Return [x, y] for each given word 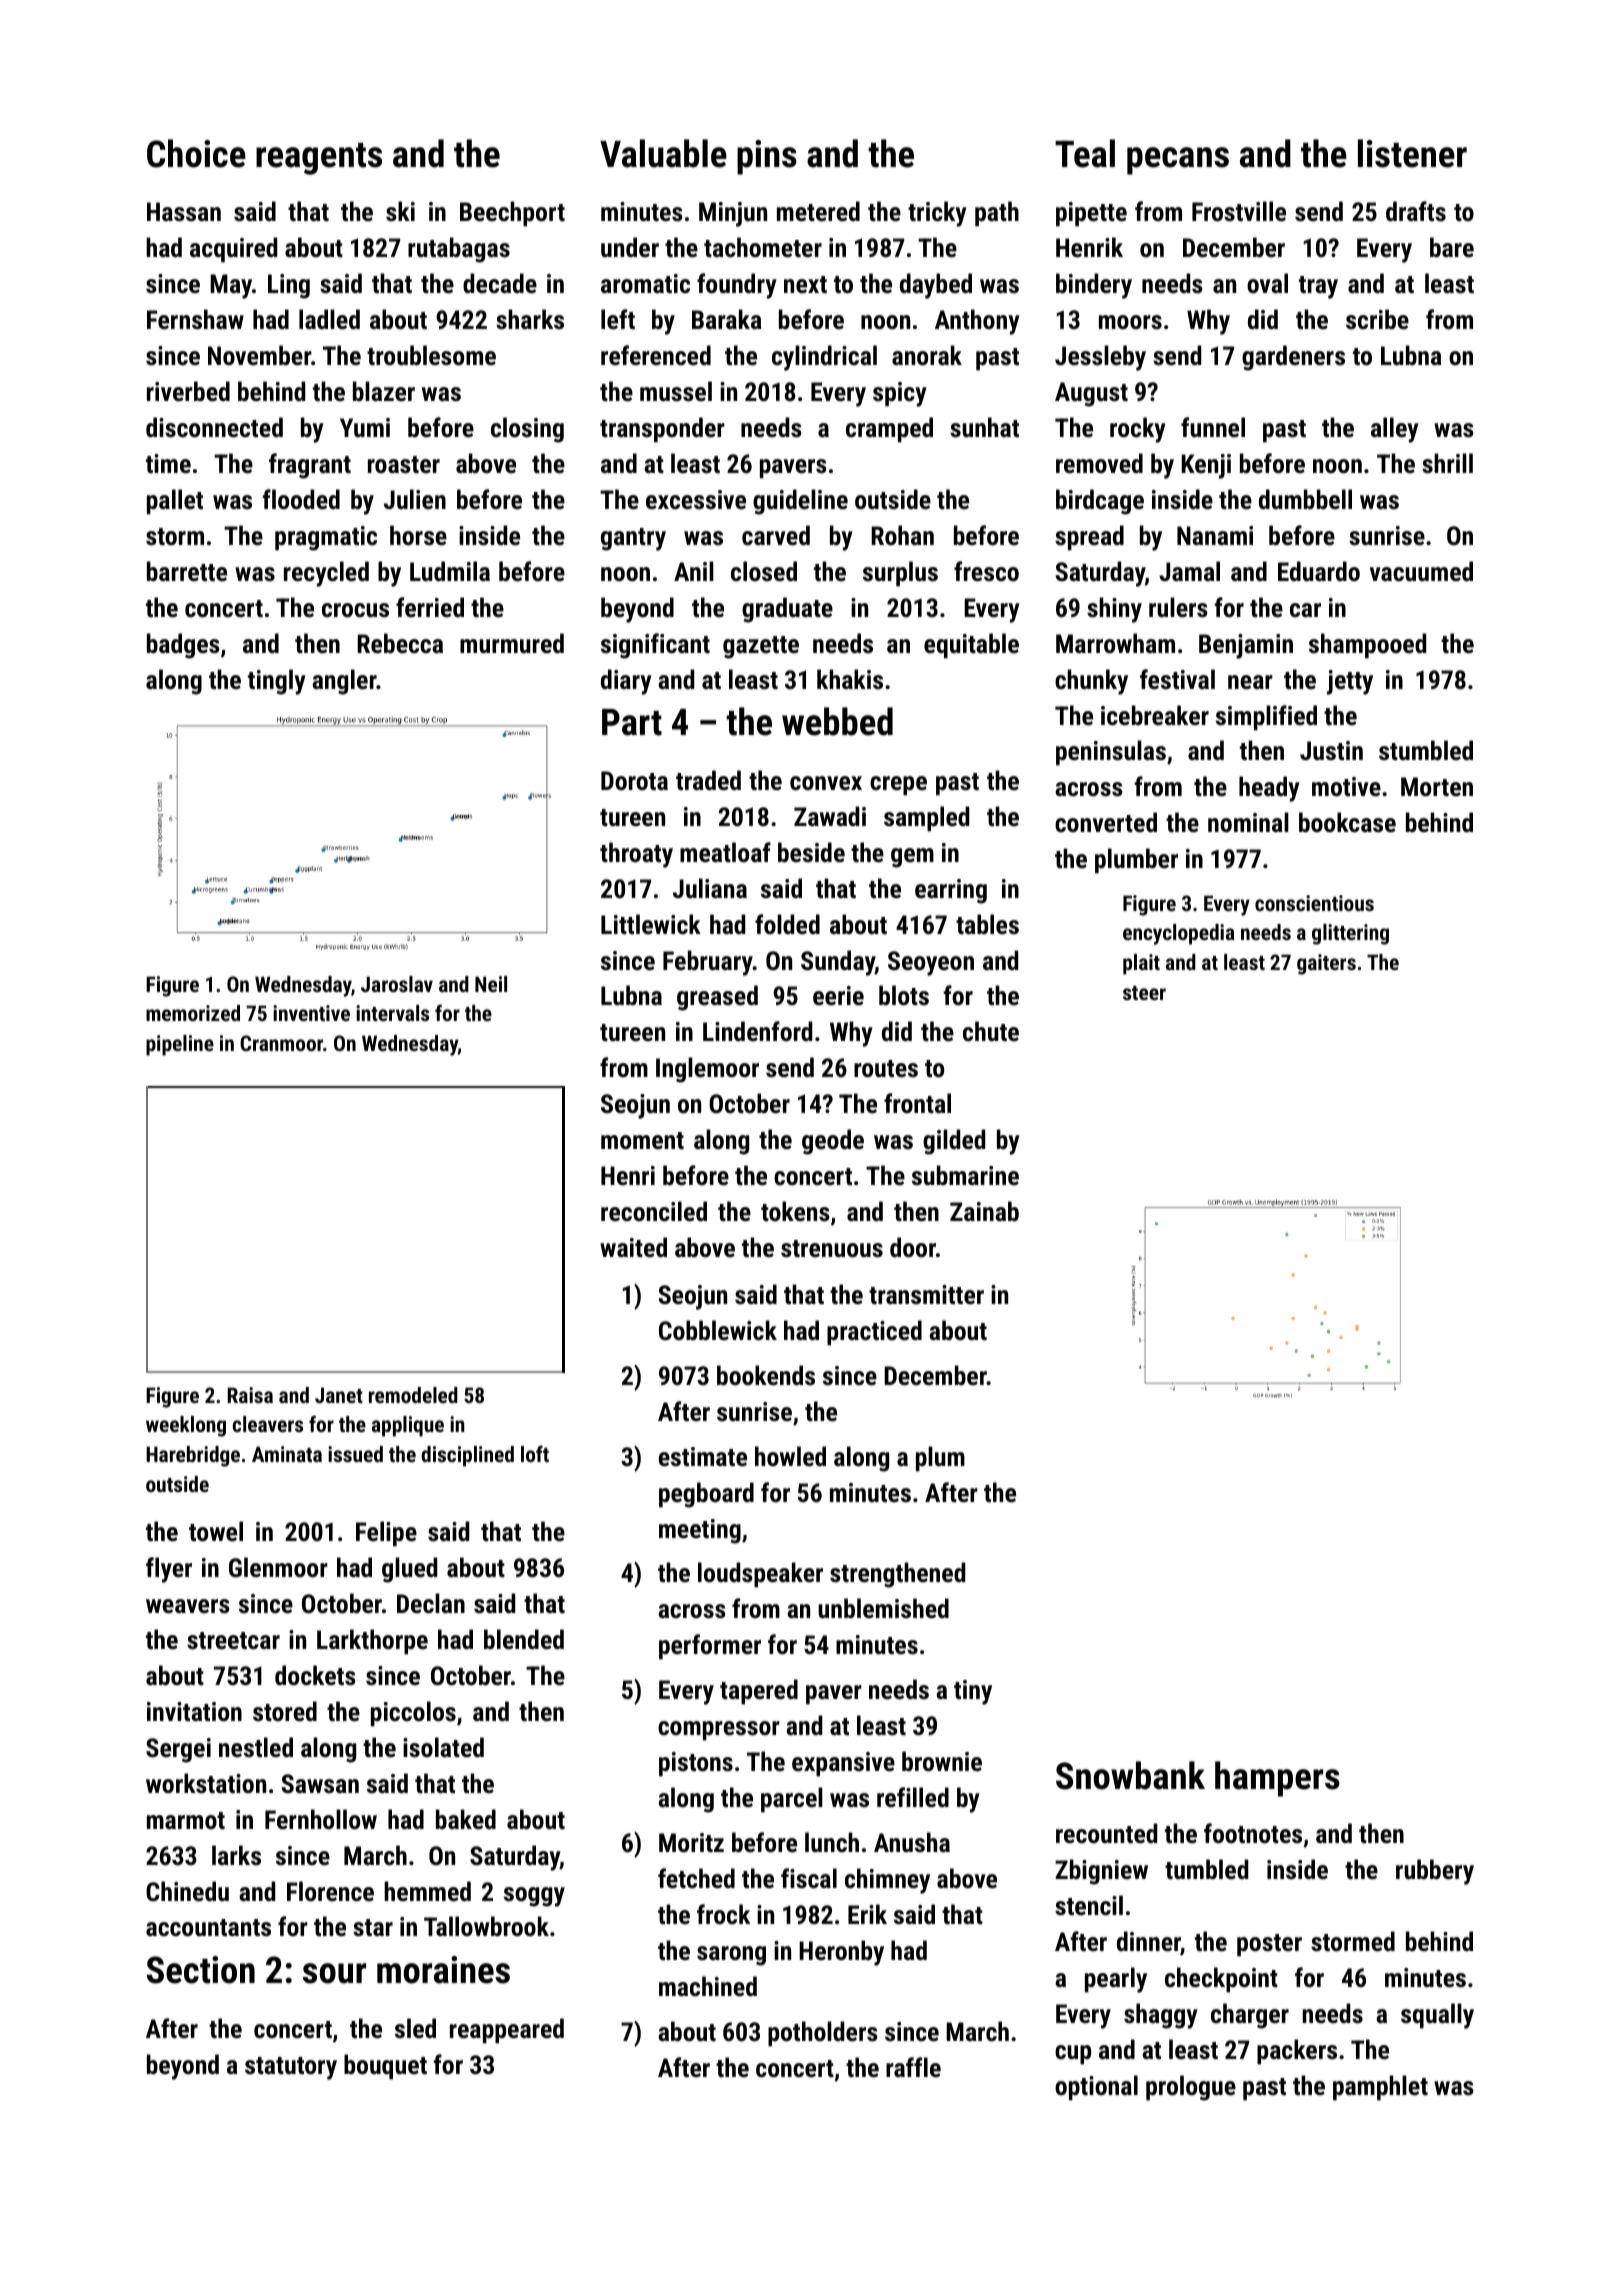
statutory [291, 2068]
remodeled [413, 1395]
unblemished [883, 1608]
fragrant [310, 466]
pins [767, 157]
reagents [319, 159]
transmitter [926, 1294]
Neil [491, 984]
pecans [1178, 161]
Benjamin [1246, 646]
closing [527, 430]
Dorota [634, 780]
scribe [1377, 319]
